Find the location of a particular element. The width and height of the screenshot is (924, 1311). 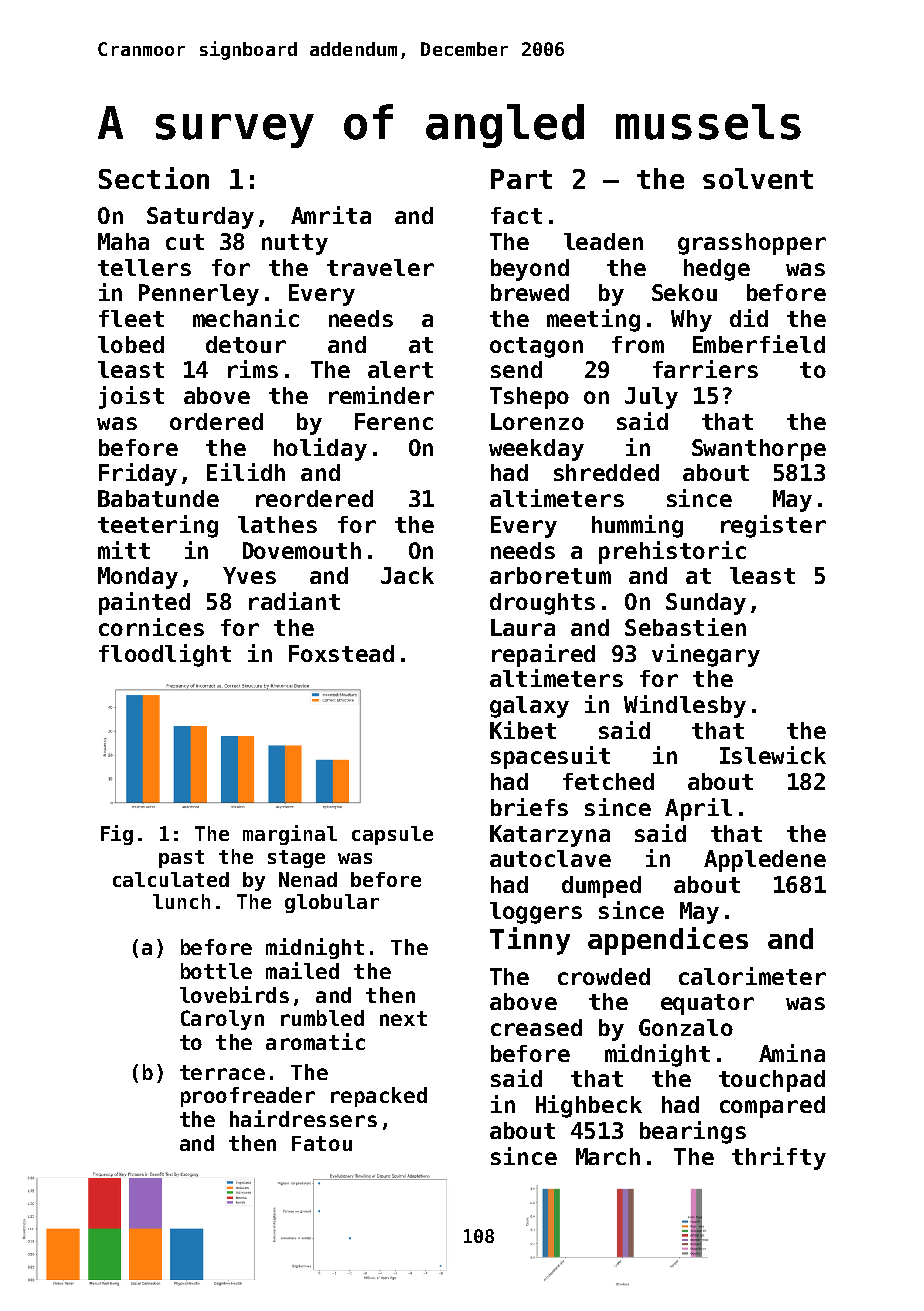

painted is located at coordinates (144, 603).
